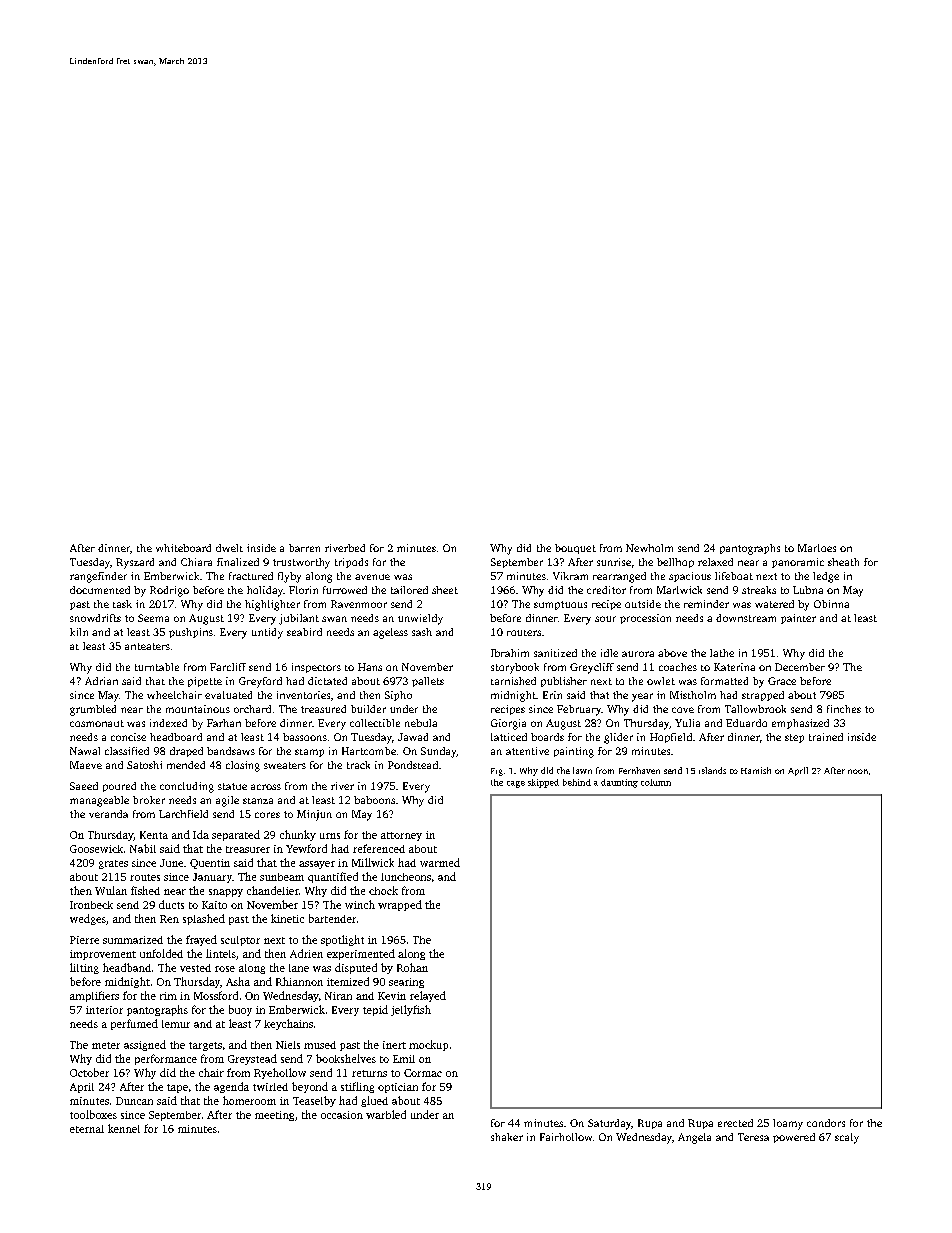 This screenshot has height=1233, width=952. Describe the element at coordinates (428, 996) in the screenshot. I see `relayed` at that location.
